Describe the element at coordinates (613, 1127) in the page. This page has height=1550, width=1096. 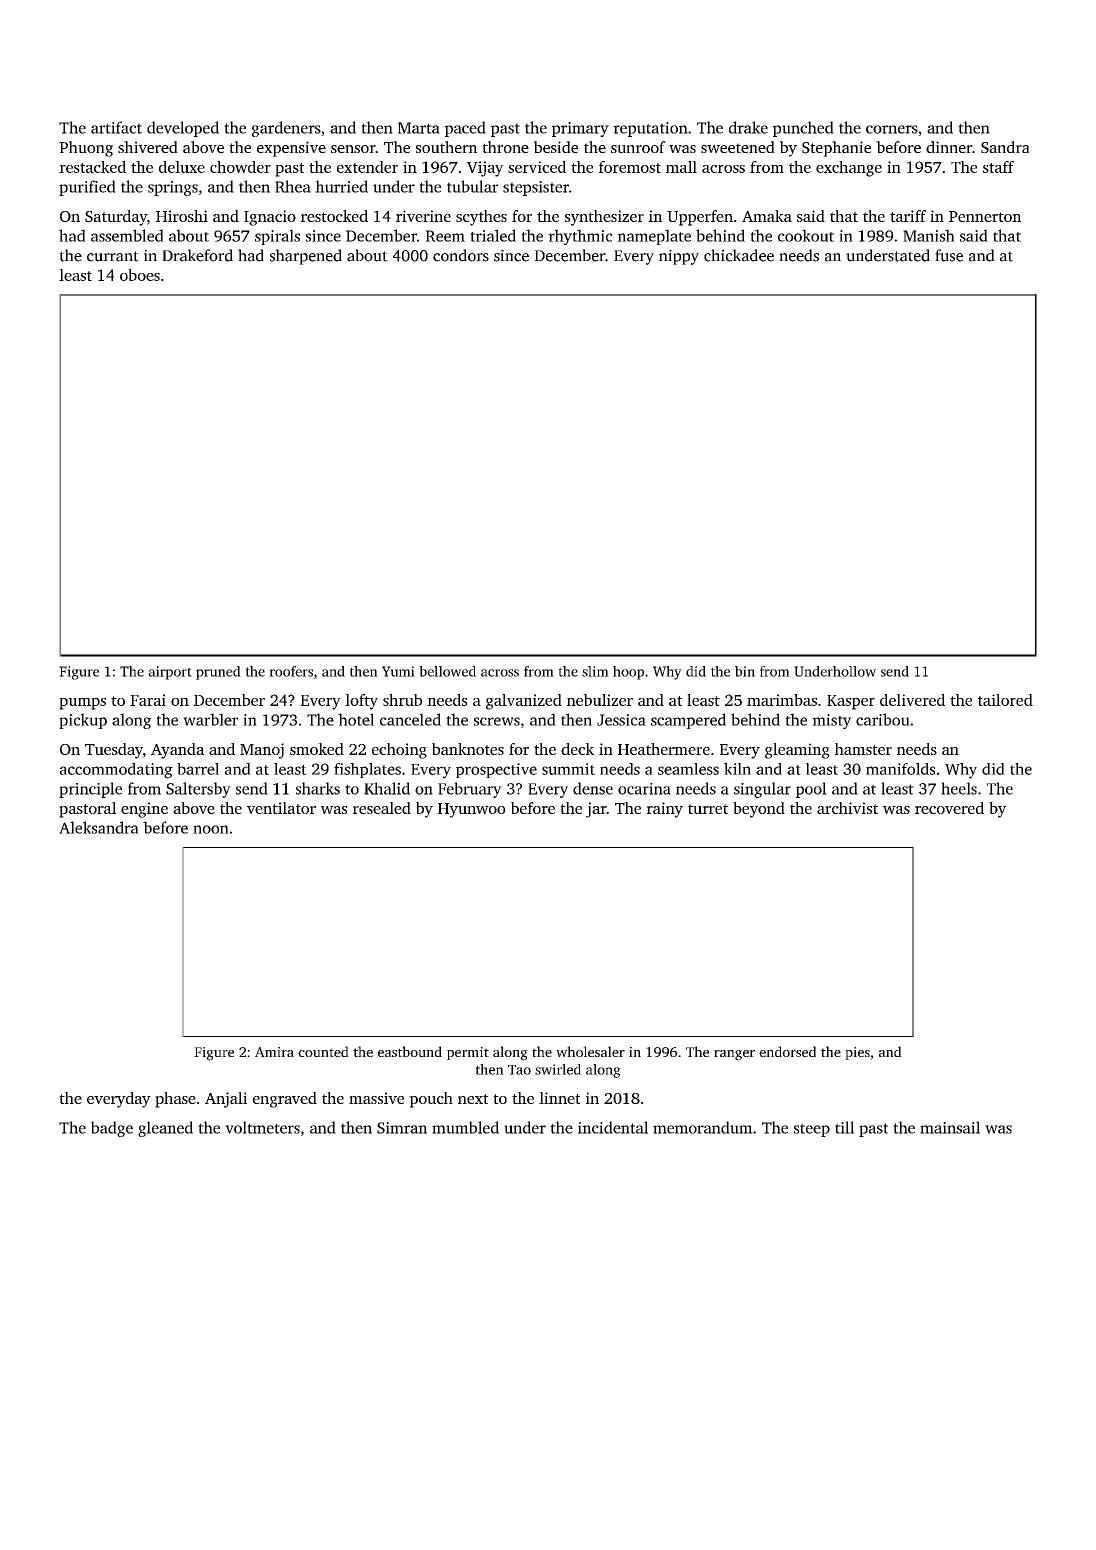
I see `incidental` at that location.
